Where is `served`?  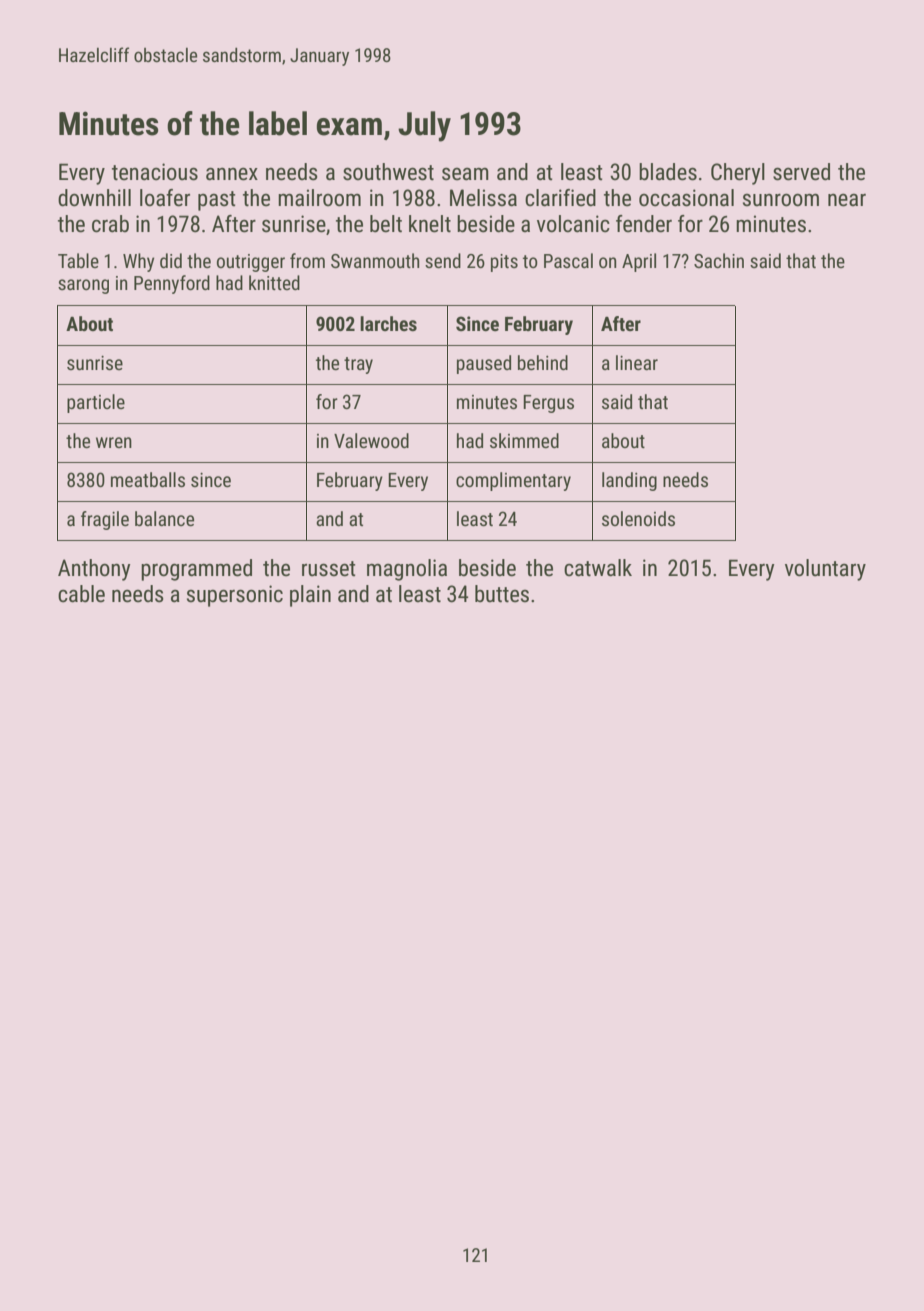 served is located at coordinates (801, 172).
